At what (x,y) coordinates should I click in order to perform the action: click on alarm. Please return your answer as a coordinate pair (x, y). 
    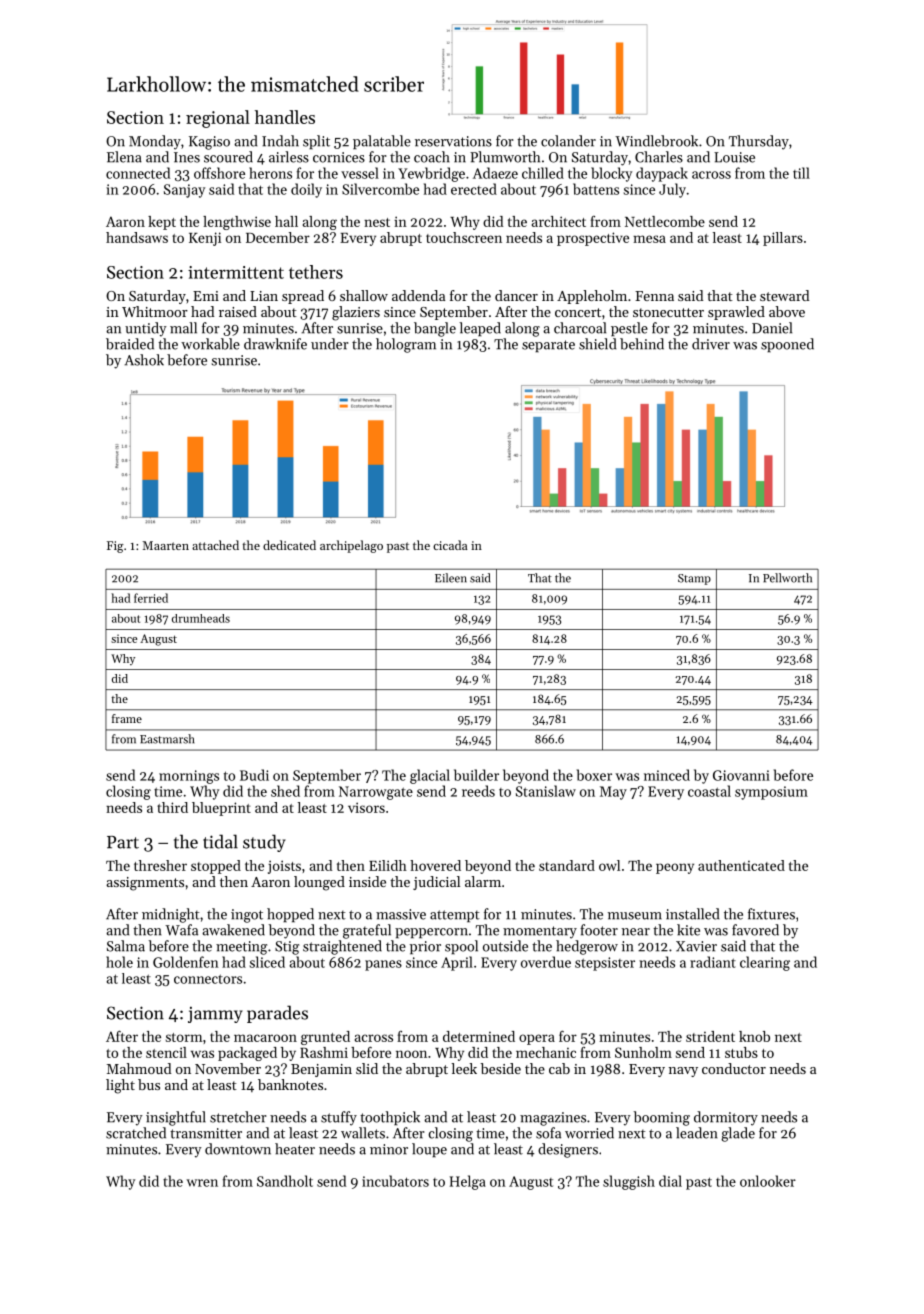
    Looking at the image, I should click on (483, 881).
